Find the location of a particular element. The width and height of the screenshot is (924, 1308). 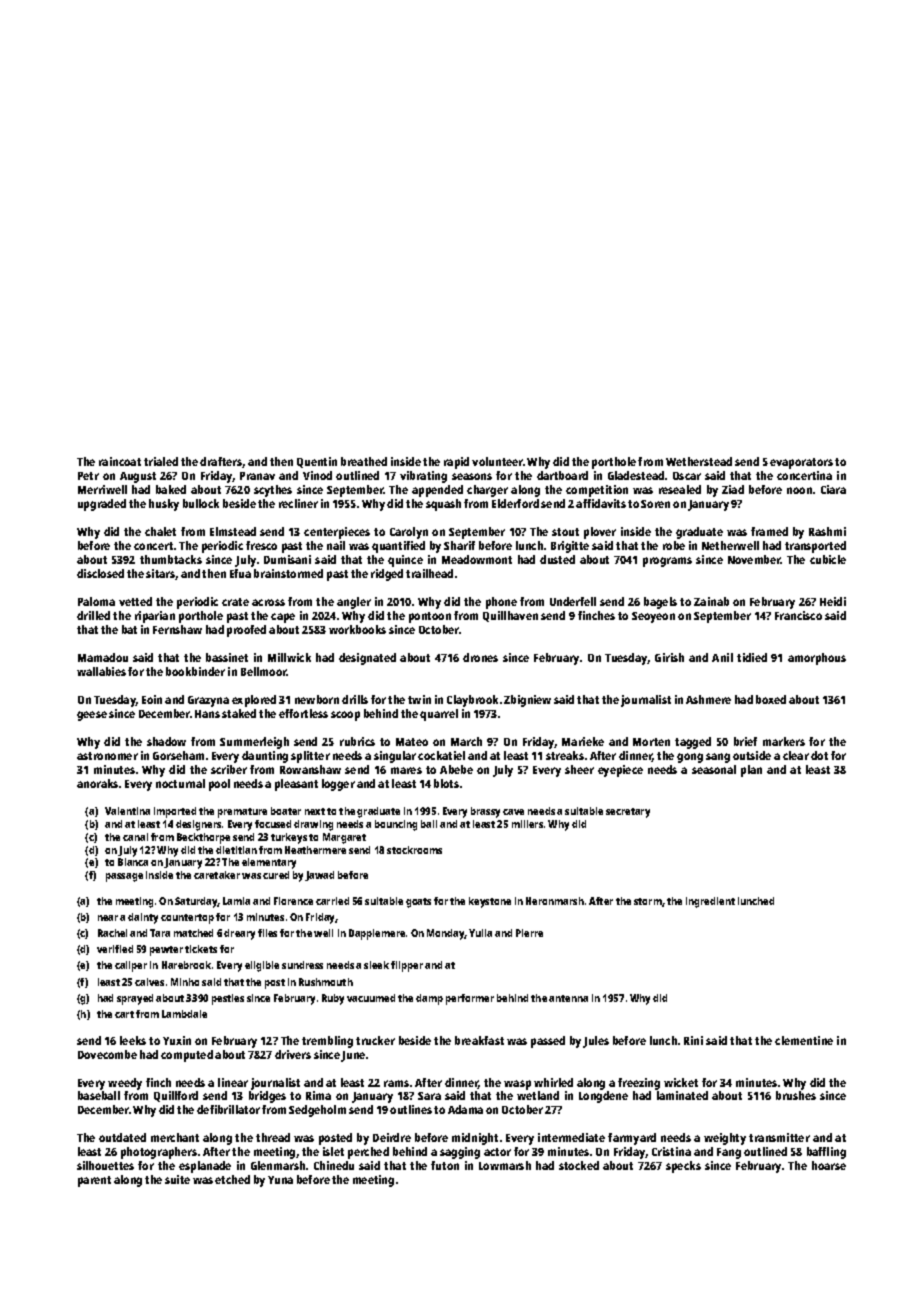

tickets is located at coordinates (201, 949).
